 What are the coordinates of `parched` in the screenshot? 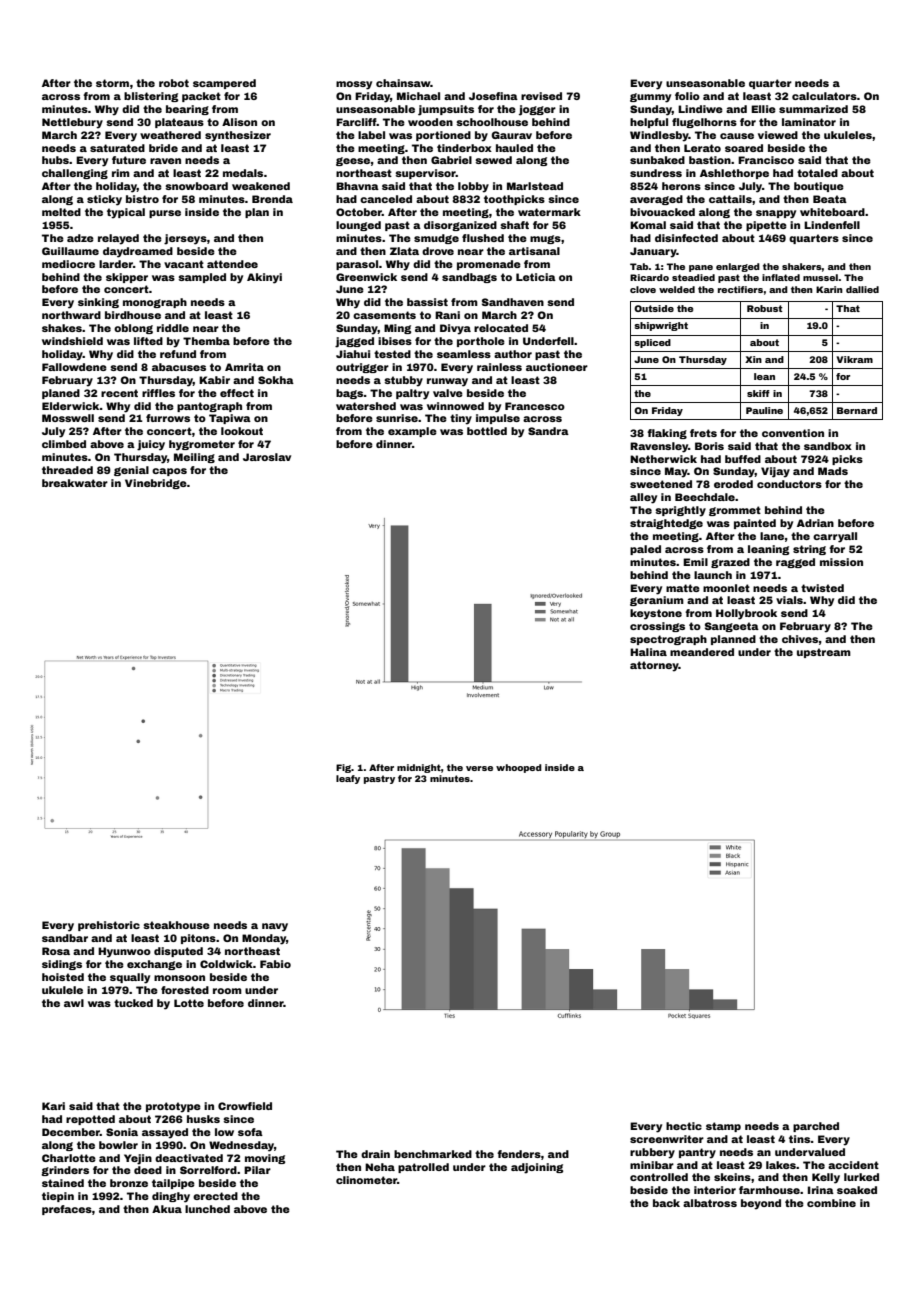 It's located at (816, 1127).
